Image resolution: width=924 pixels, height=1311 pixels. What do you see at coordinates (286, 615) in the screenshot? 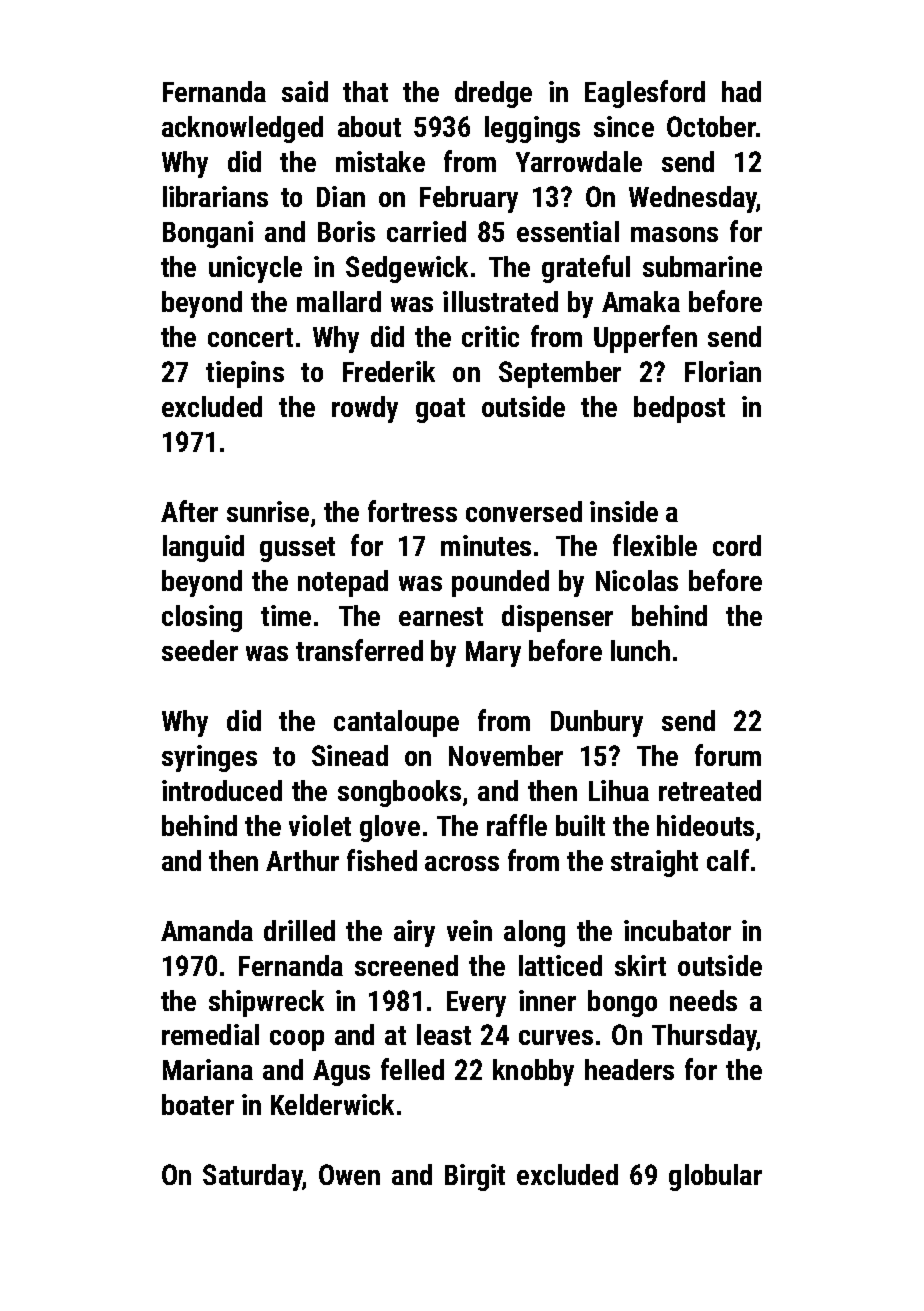
I see `time` at bounding box center [286, 615].
